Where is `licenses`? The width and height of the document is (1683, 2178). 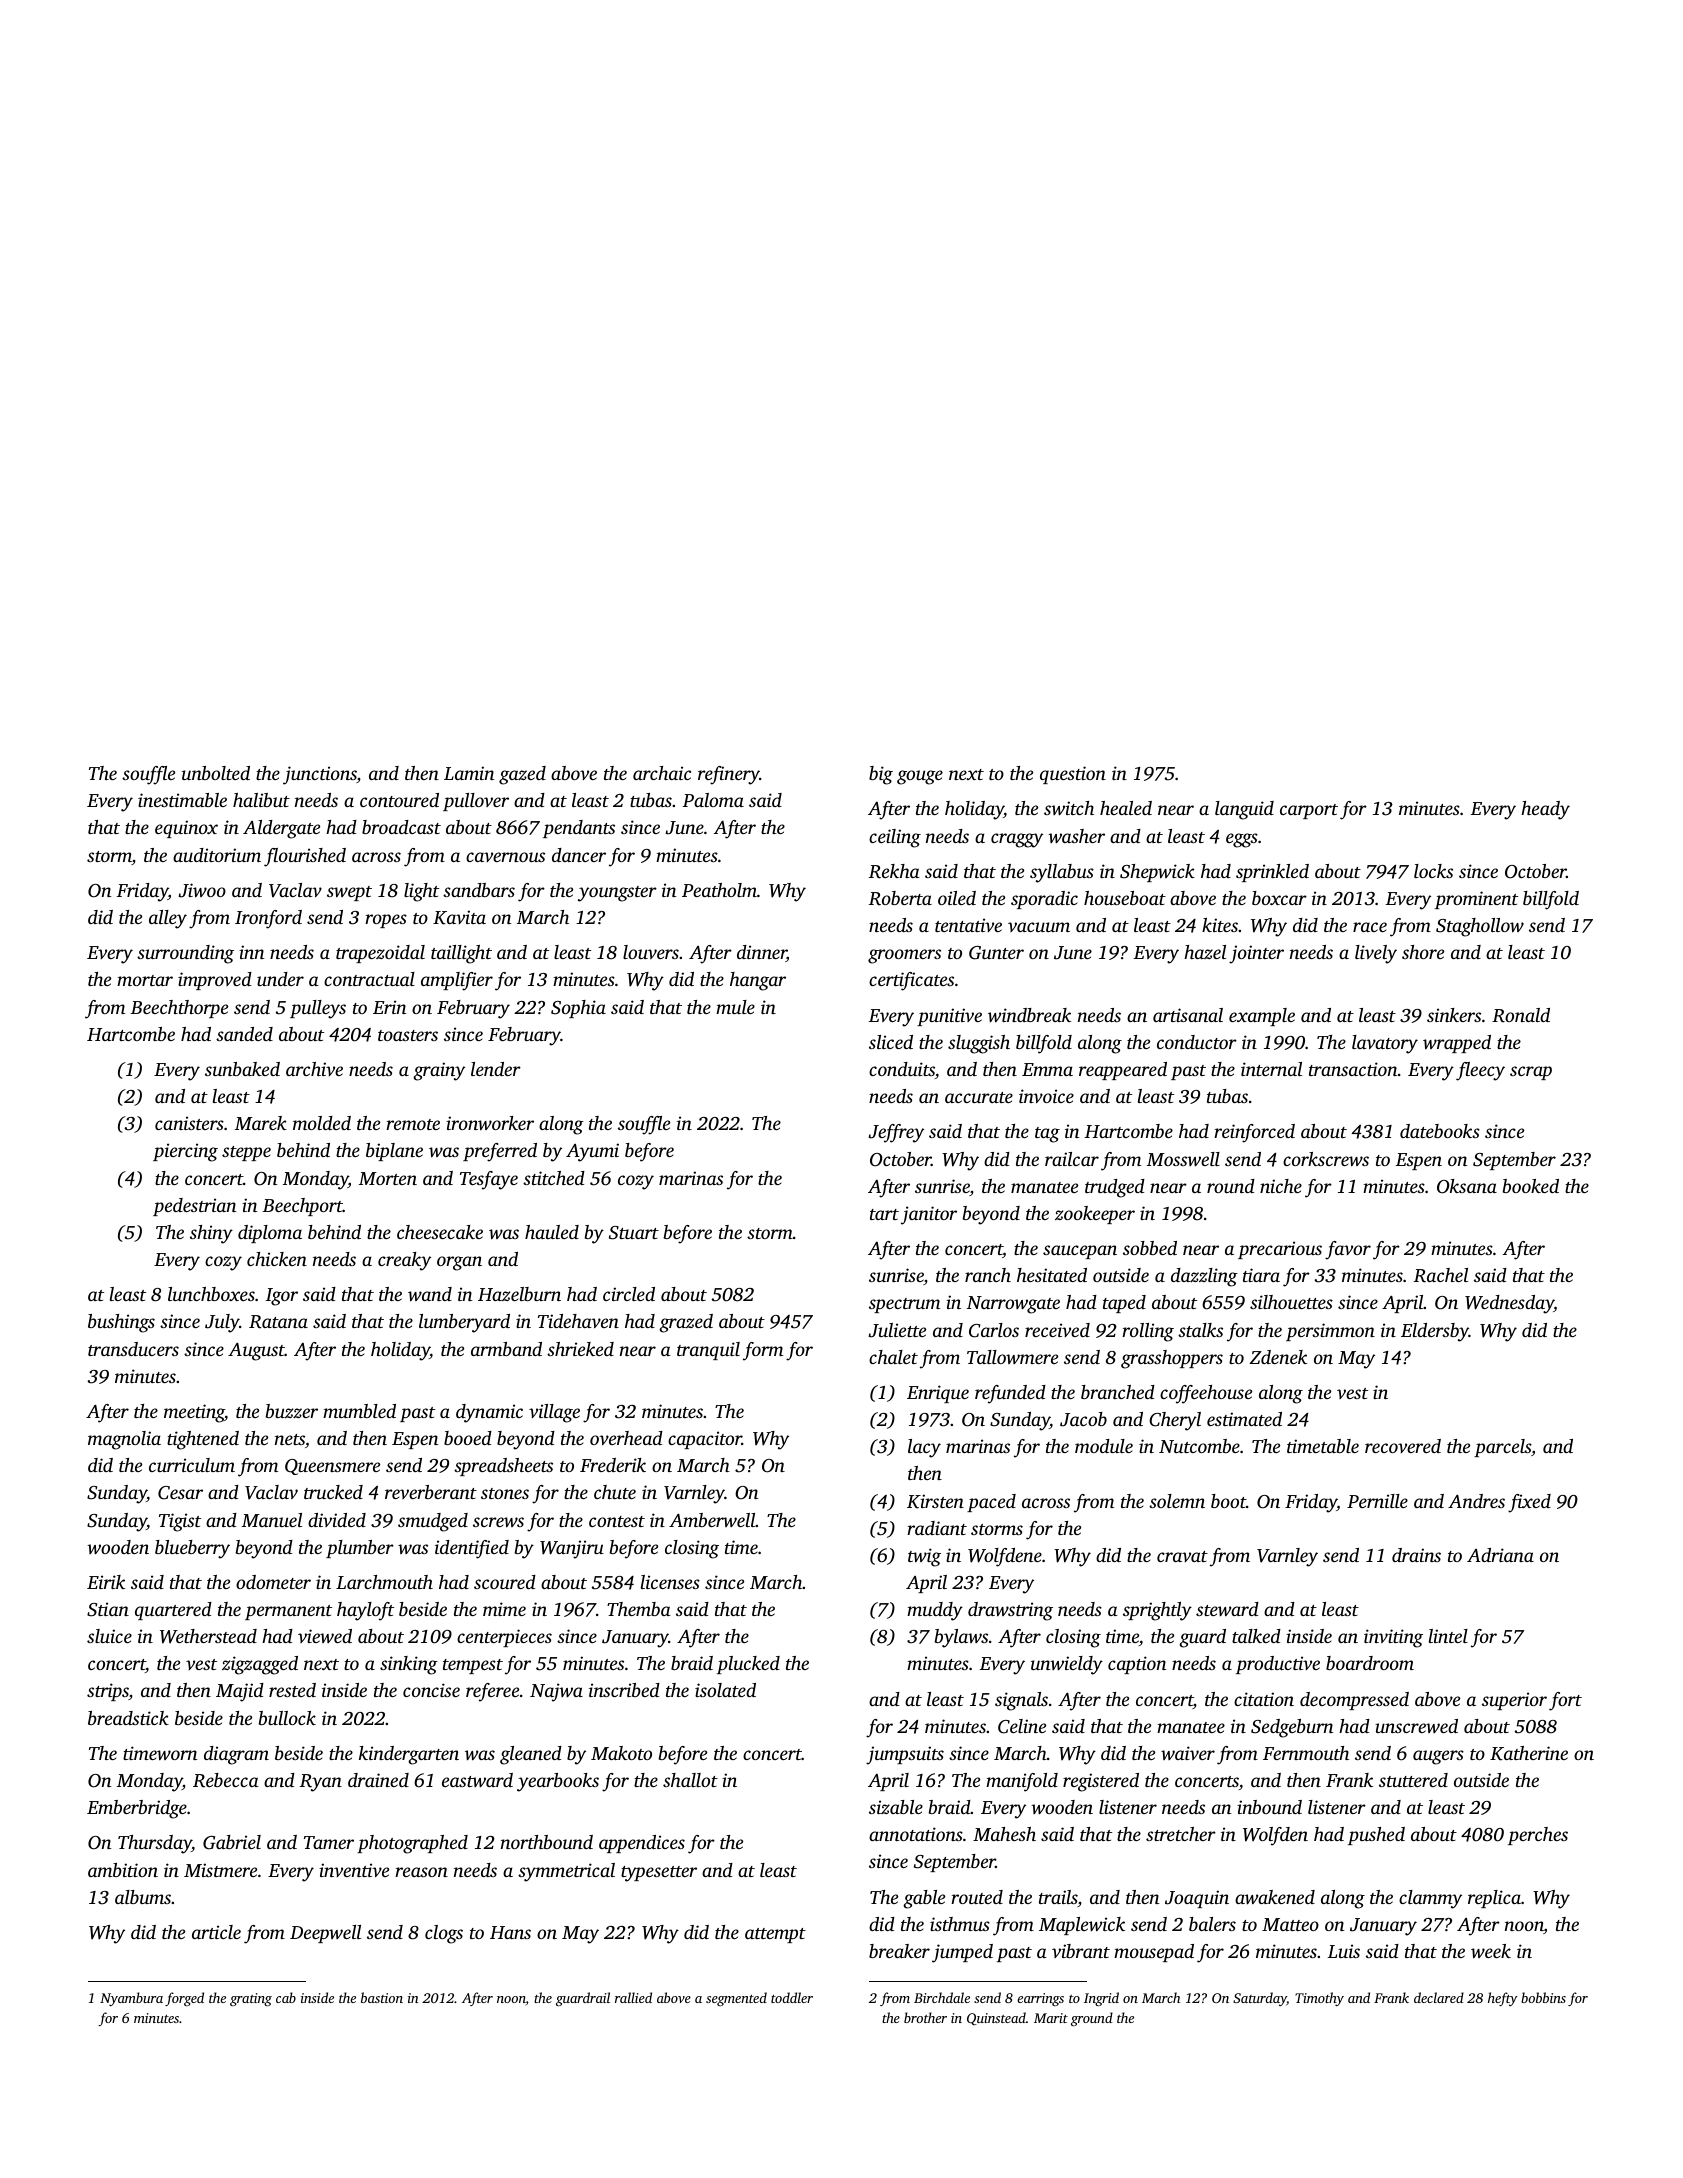
licenses is located at coordinates (670, 1582).
